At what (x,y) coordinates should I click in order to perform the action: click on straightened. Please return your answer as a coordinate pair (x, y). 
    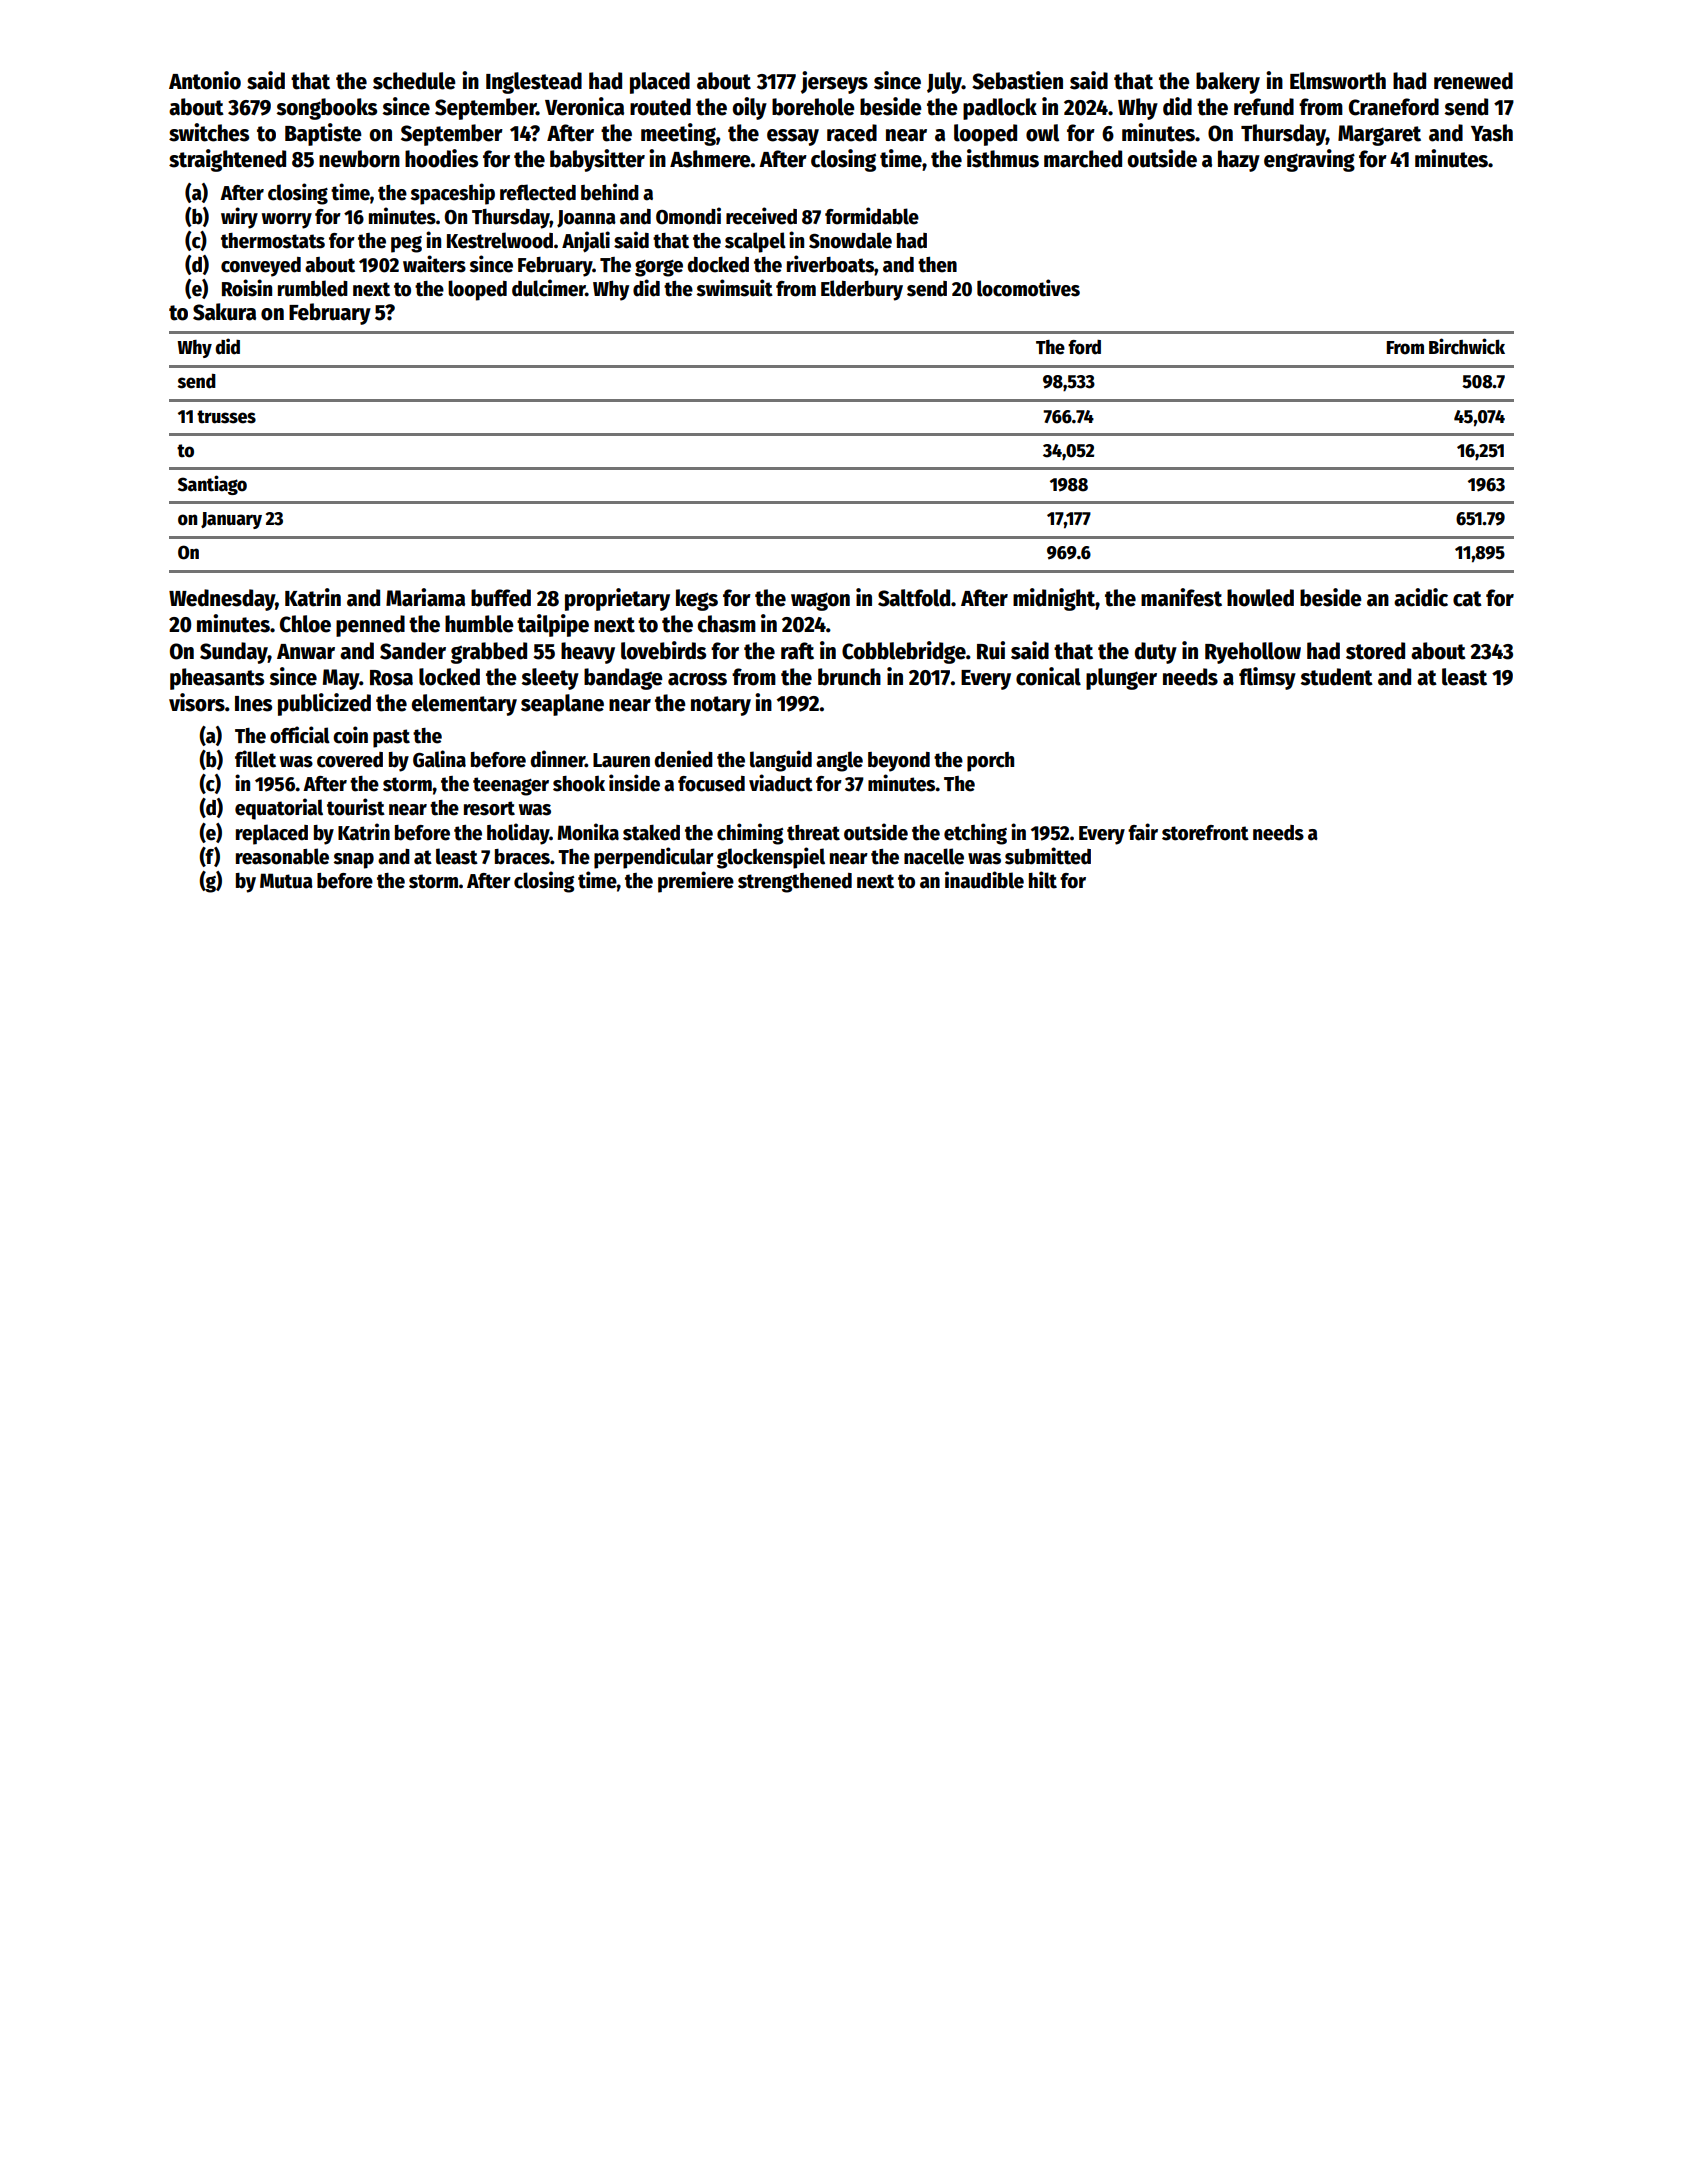
    Looking at the image, I should click on (227, 160).
